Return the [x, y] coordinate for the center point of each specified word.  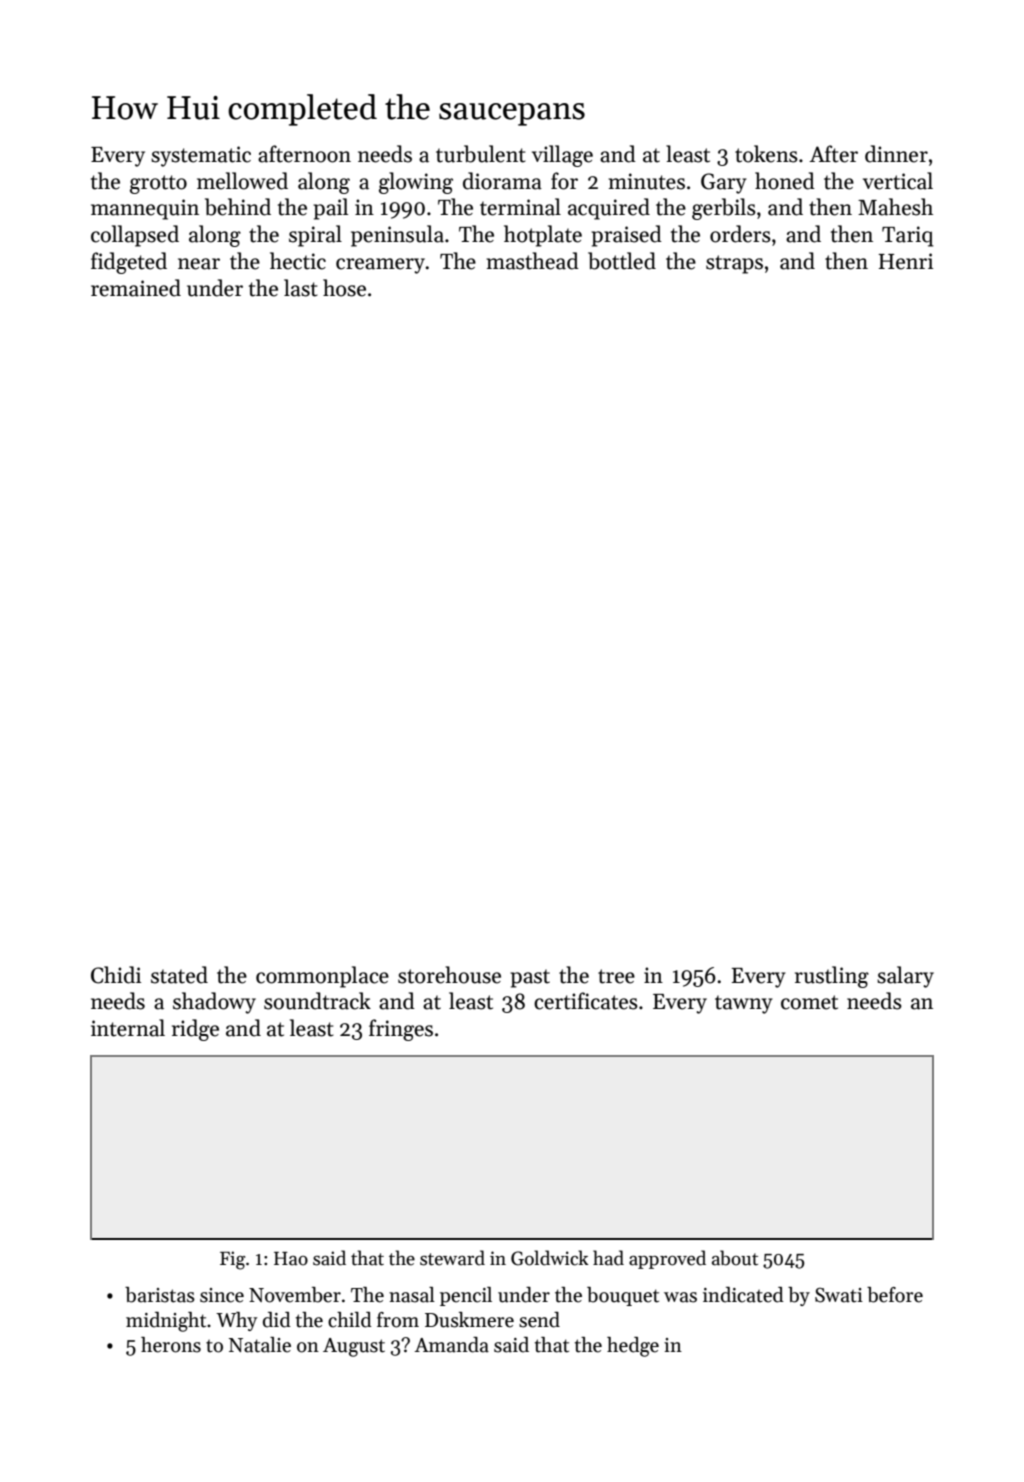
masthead [533, 261]
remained [136, 288]
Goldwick [550, 1258]
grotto [158, 184]
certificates [586, 1001]
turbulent [481, 154]
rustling [832, 977]
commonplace [322, 977]
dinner [896, 154]
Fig [232, 1260]
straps [734, 264]
